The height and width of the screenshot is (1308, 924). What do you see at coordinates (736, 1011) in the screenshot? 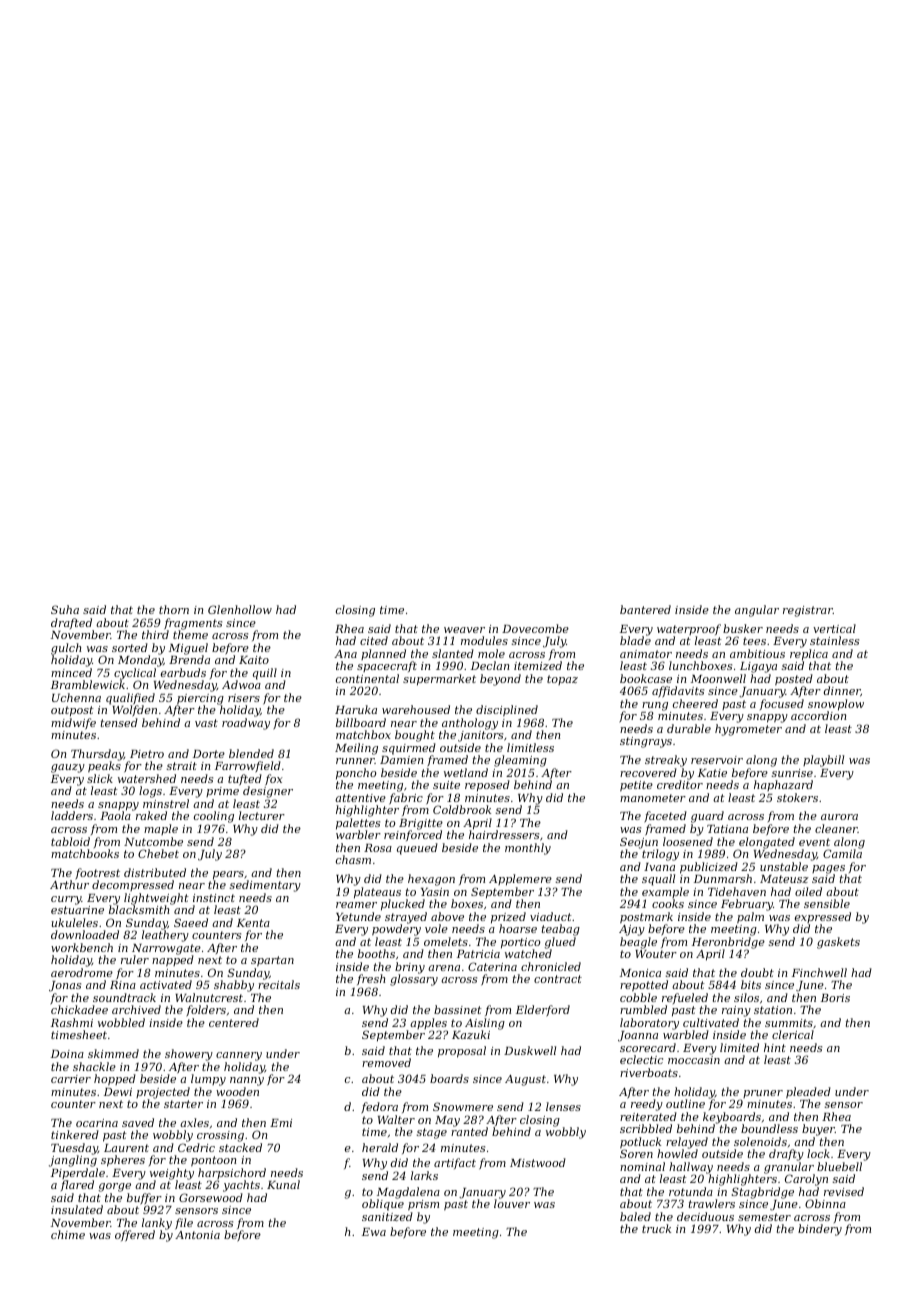
I see `rainy` at bounding box center [736, 1011].
